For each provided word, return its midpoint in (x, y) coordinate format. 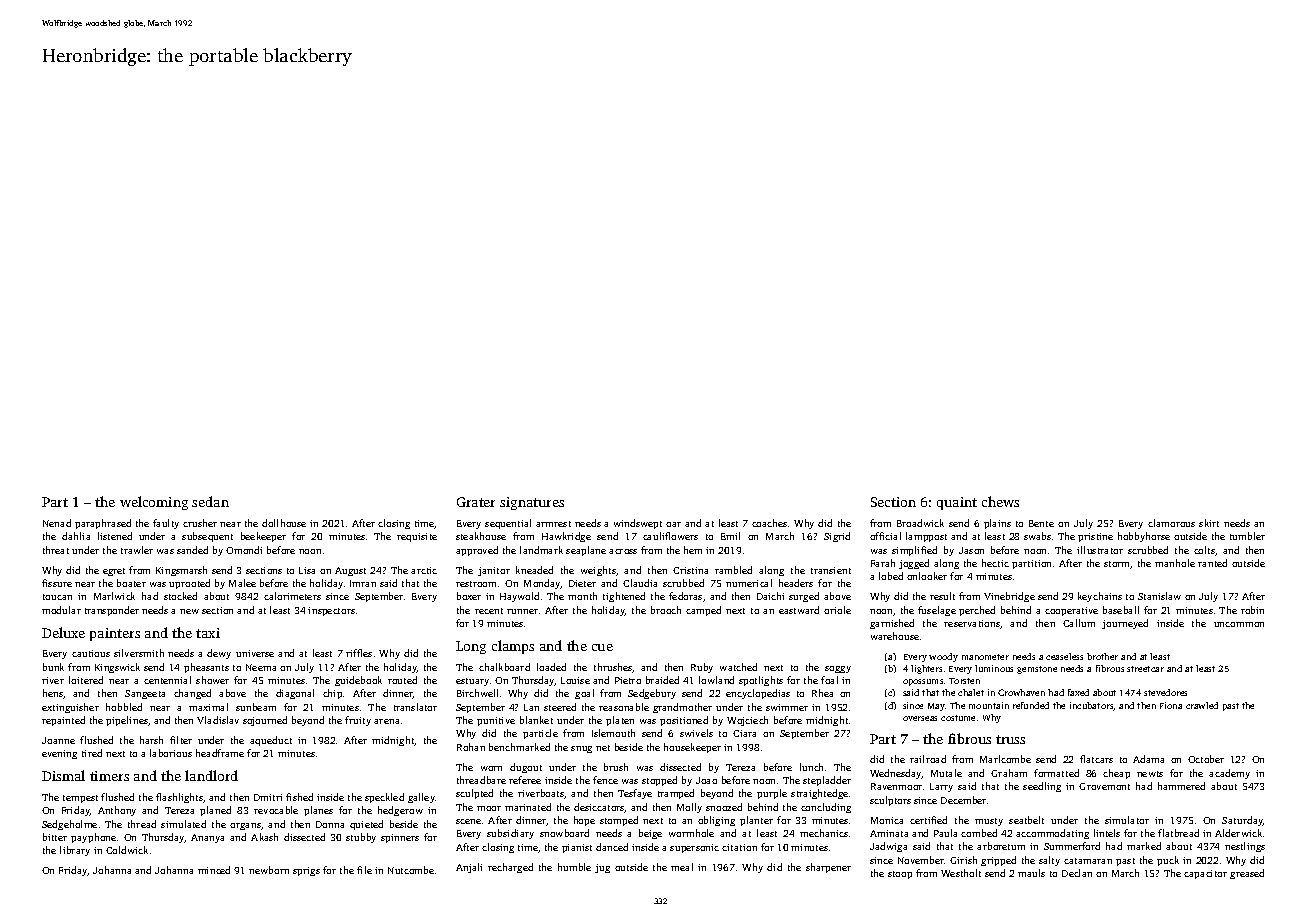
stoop (900, 875)
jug (602, 868)
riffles (359, 653)
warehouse (895, 636)
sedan (210, 501)
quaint (957, 503)
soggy (838, 669)
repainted (63, 721)
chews (1000, 501)
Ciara (744, 733)
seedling (1042, 787)
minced (214, 870)
